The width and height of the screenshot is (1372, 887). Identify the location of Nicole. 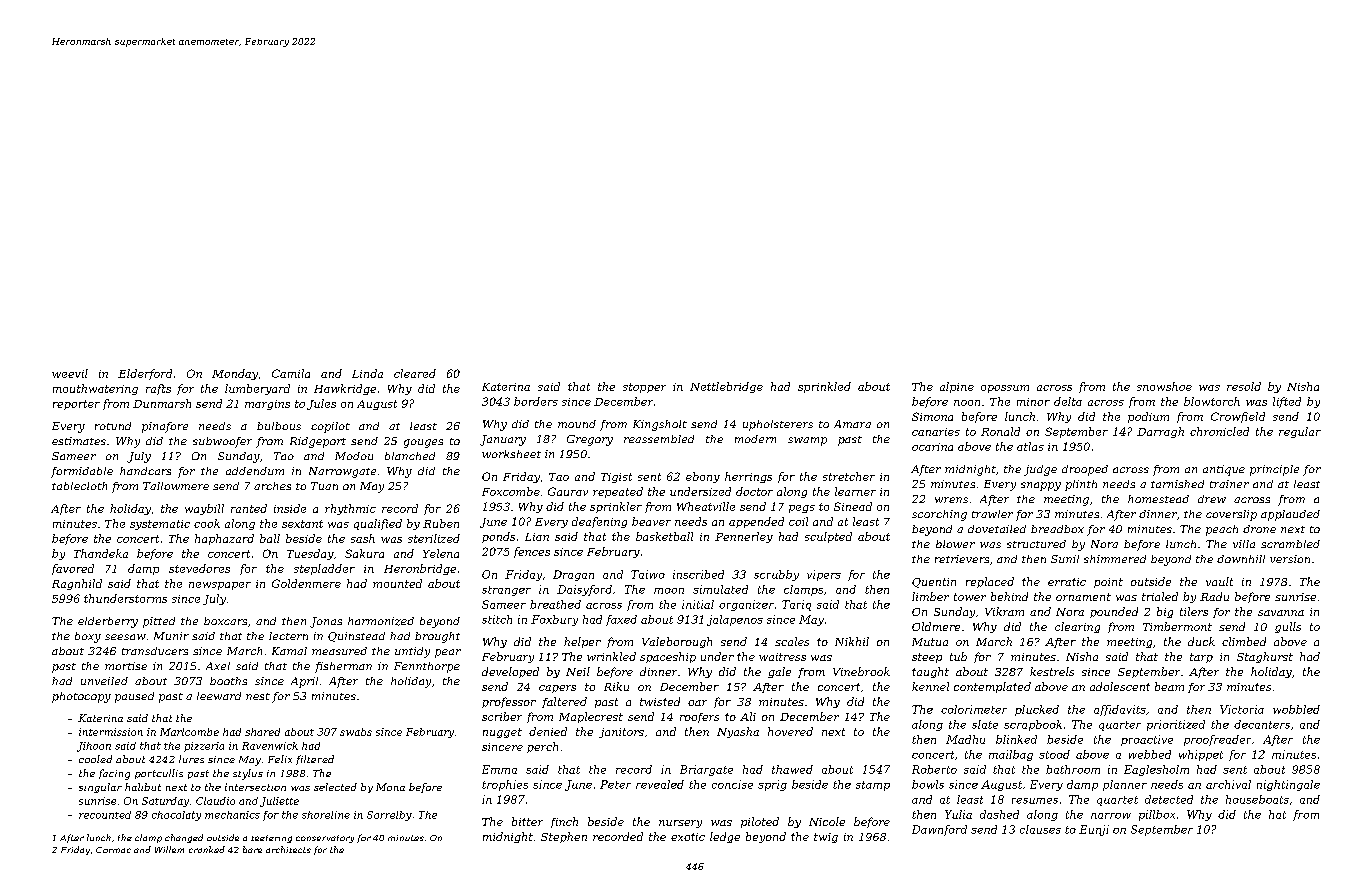
(827, 821).
